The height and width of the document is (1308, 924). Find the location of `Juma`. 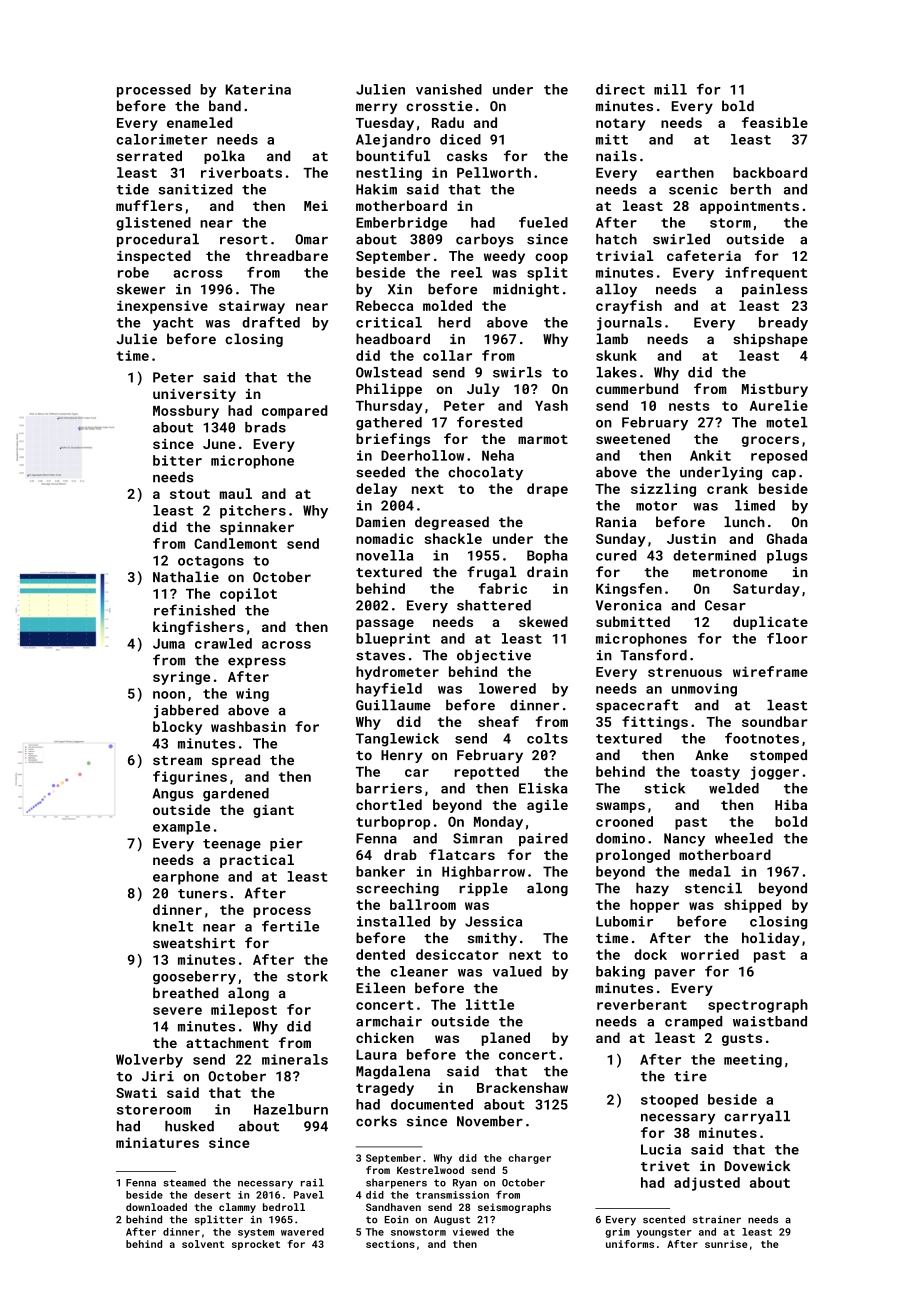

Juma is located at coordinates (169, 643).
